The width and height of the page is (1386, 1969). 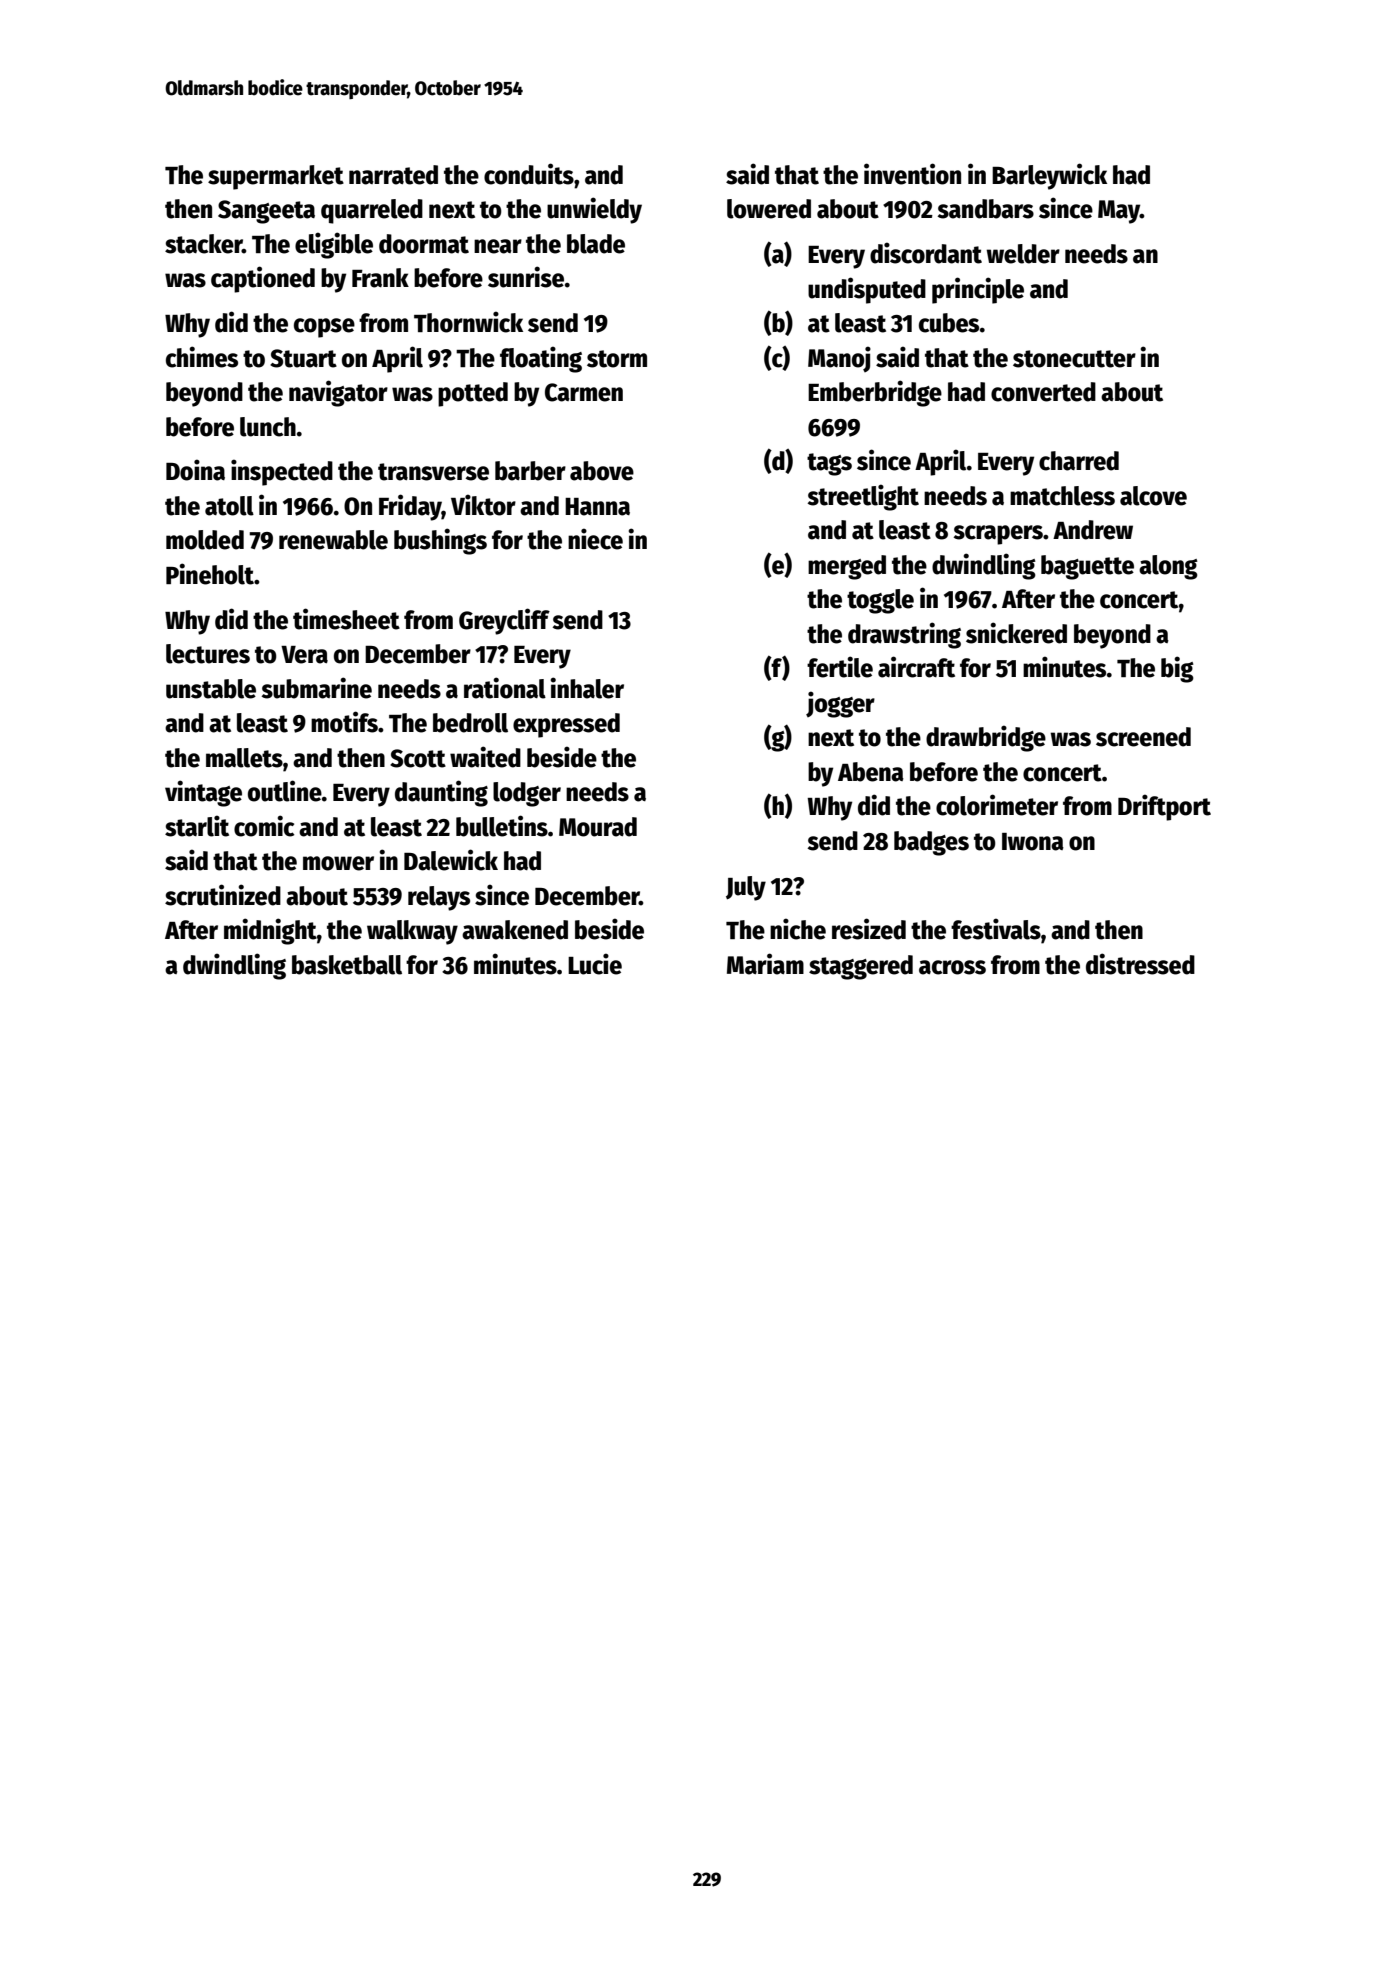 I want to click on narrated, so click(x=393, y=175).
